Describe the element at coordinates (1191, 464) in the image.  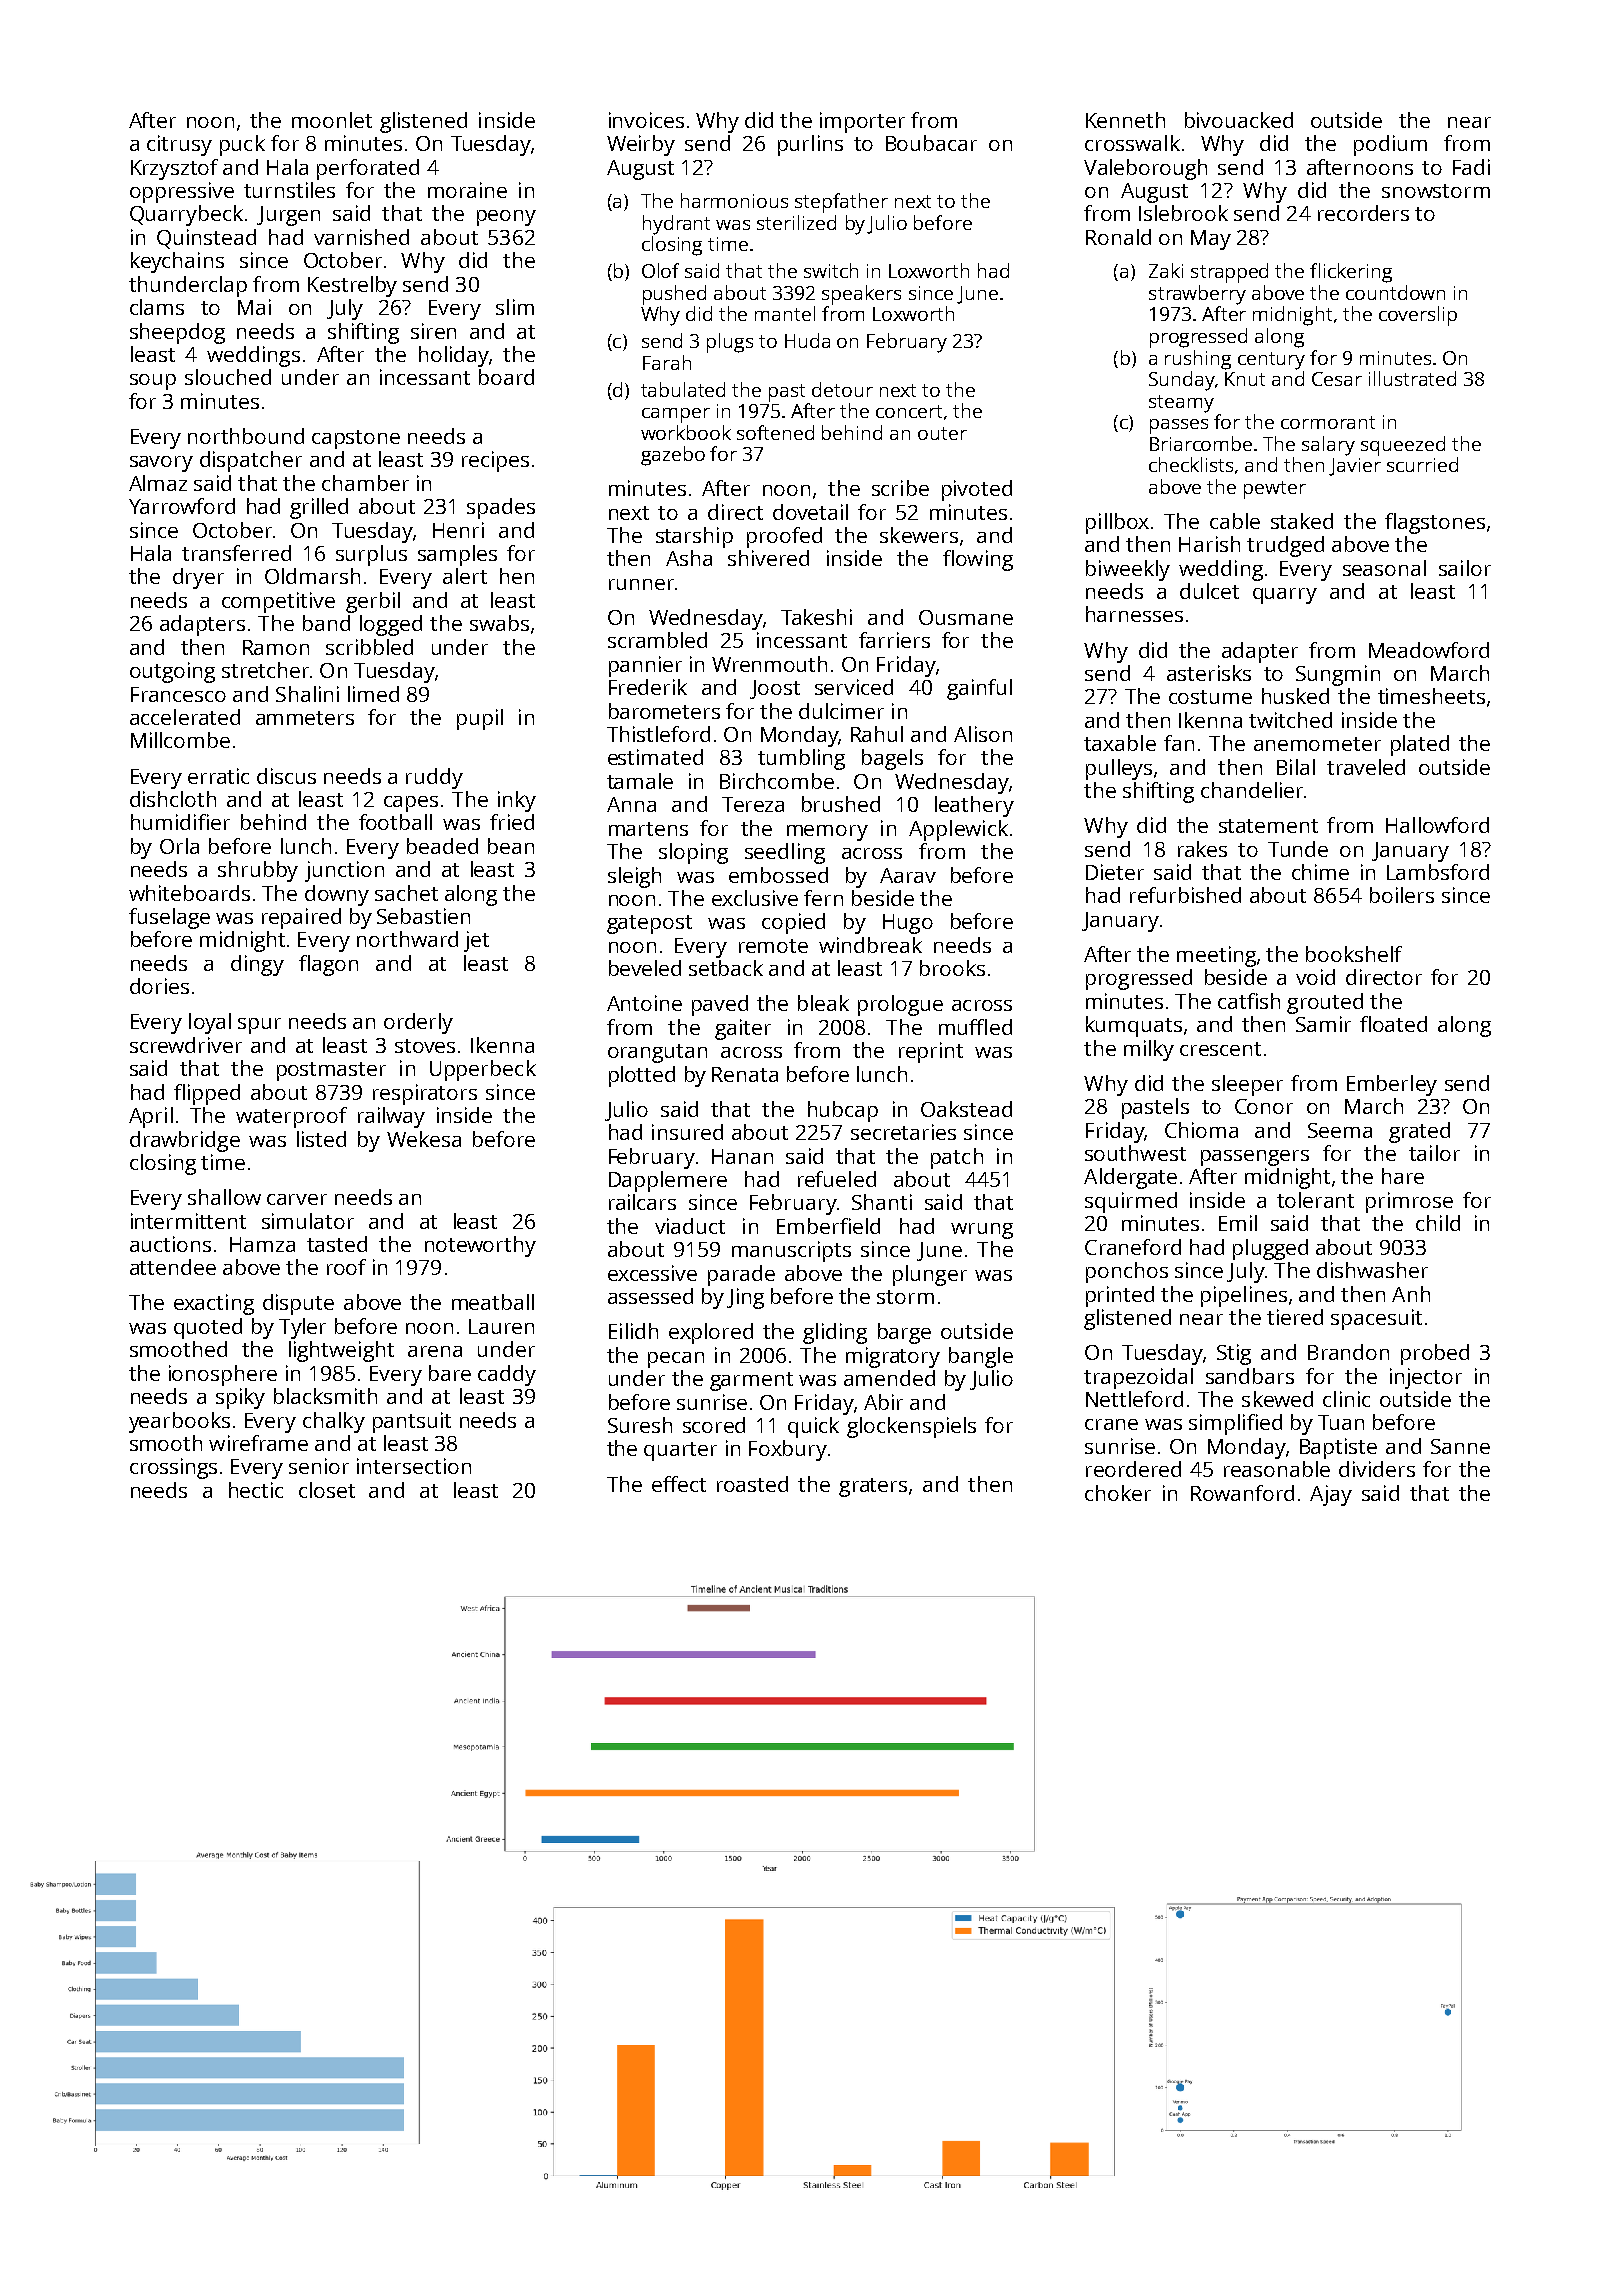
I see `checklists` at that location.
